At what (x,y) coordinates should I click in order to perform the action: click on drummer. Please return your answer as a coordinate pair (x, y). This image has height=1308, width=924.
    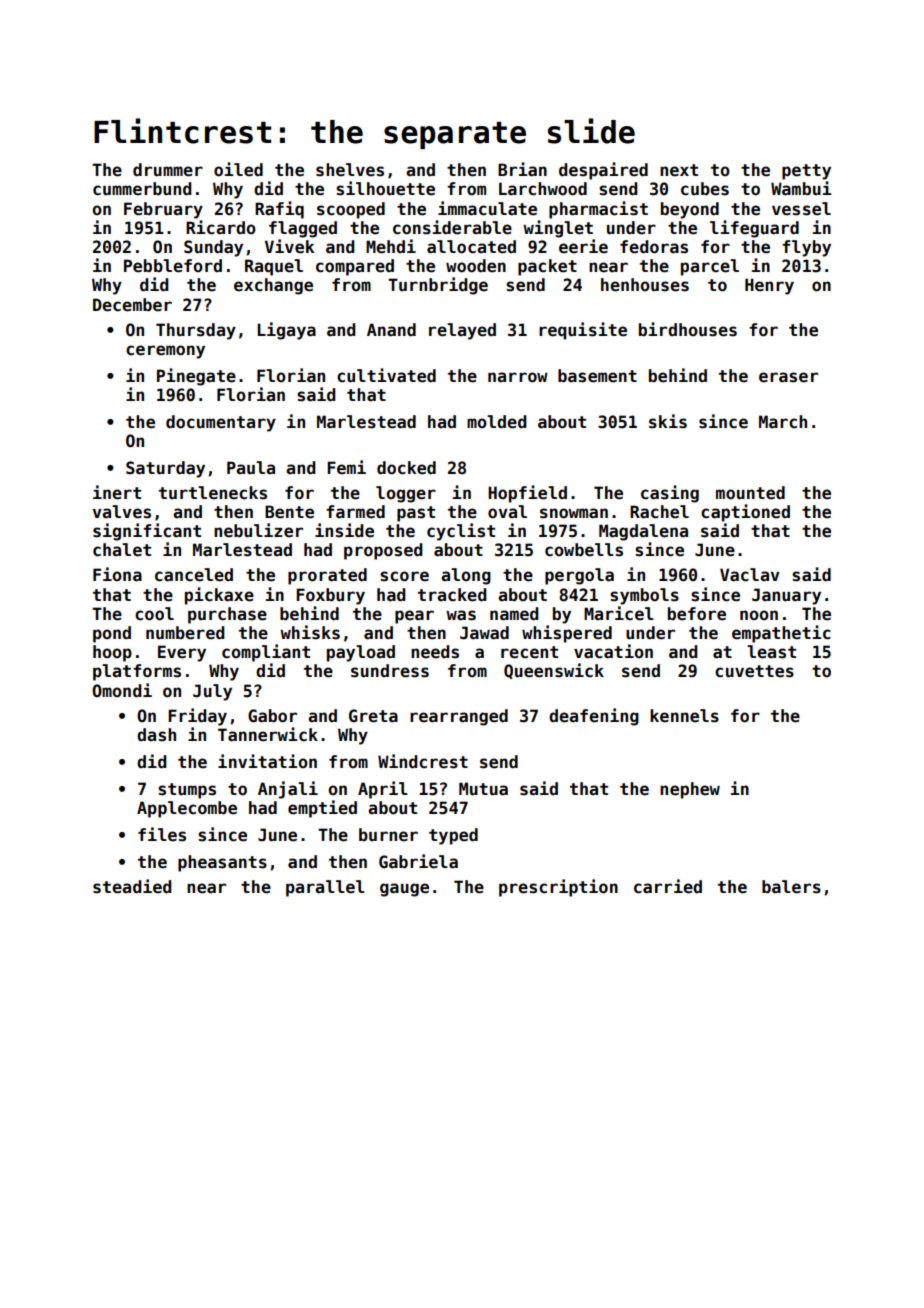
    Looking at the image, I should click on (168, 170).
